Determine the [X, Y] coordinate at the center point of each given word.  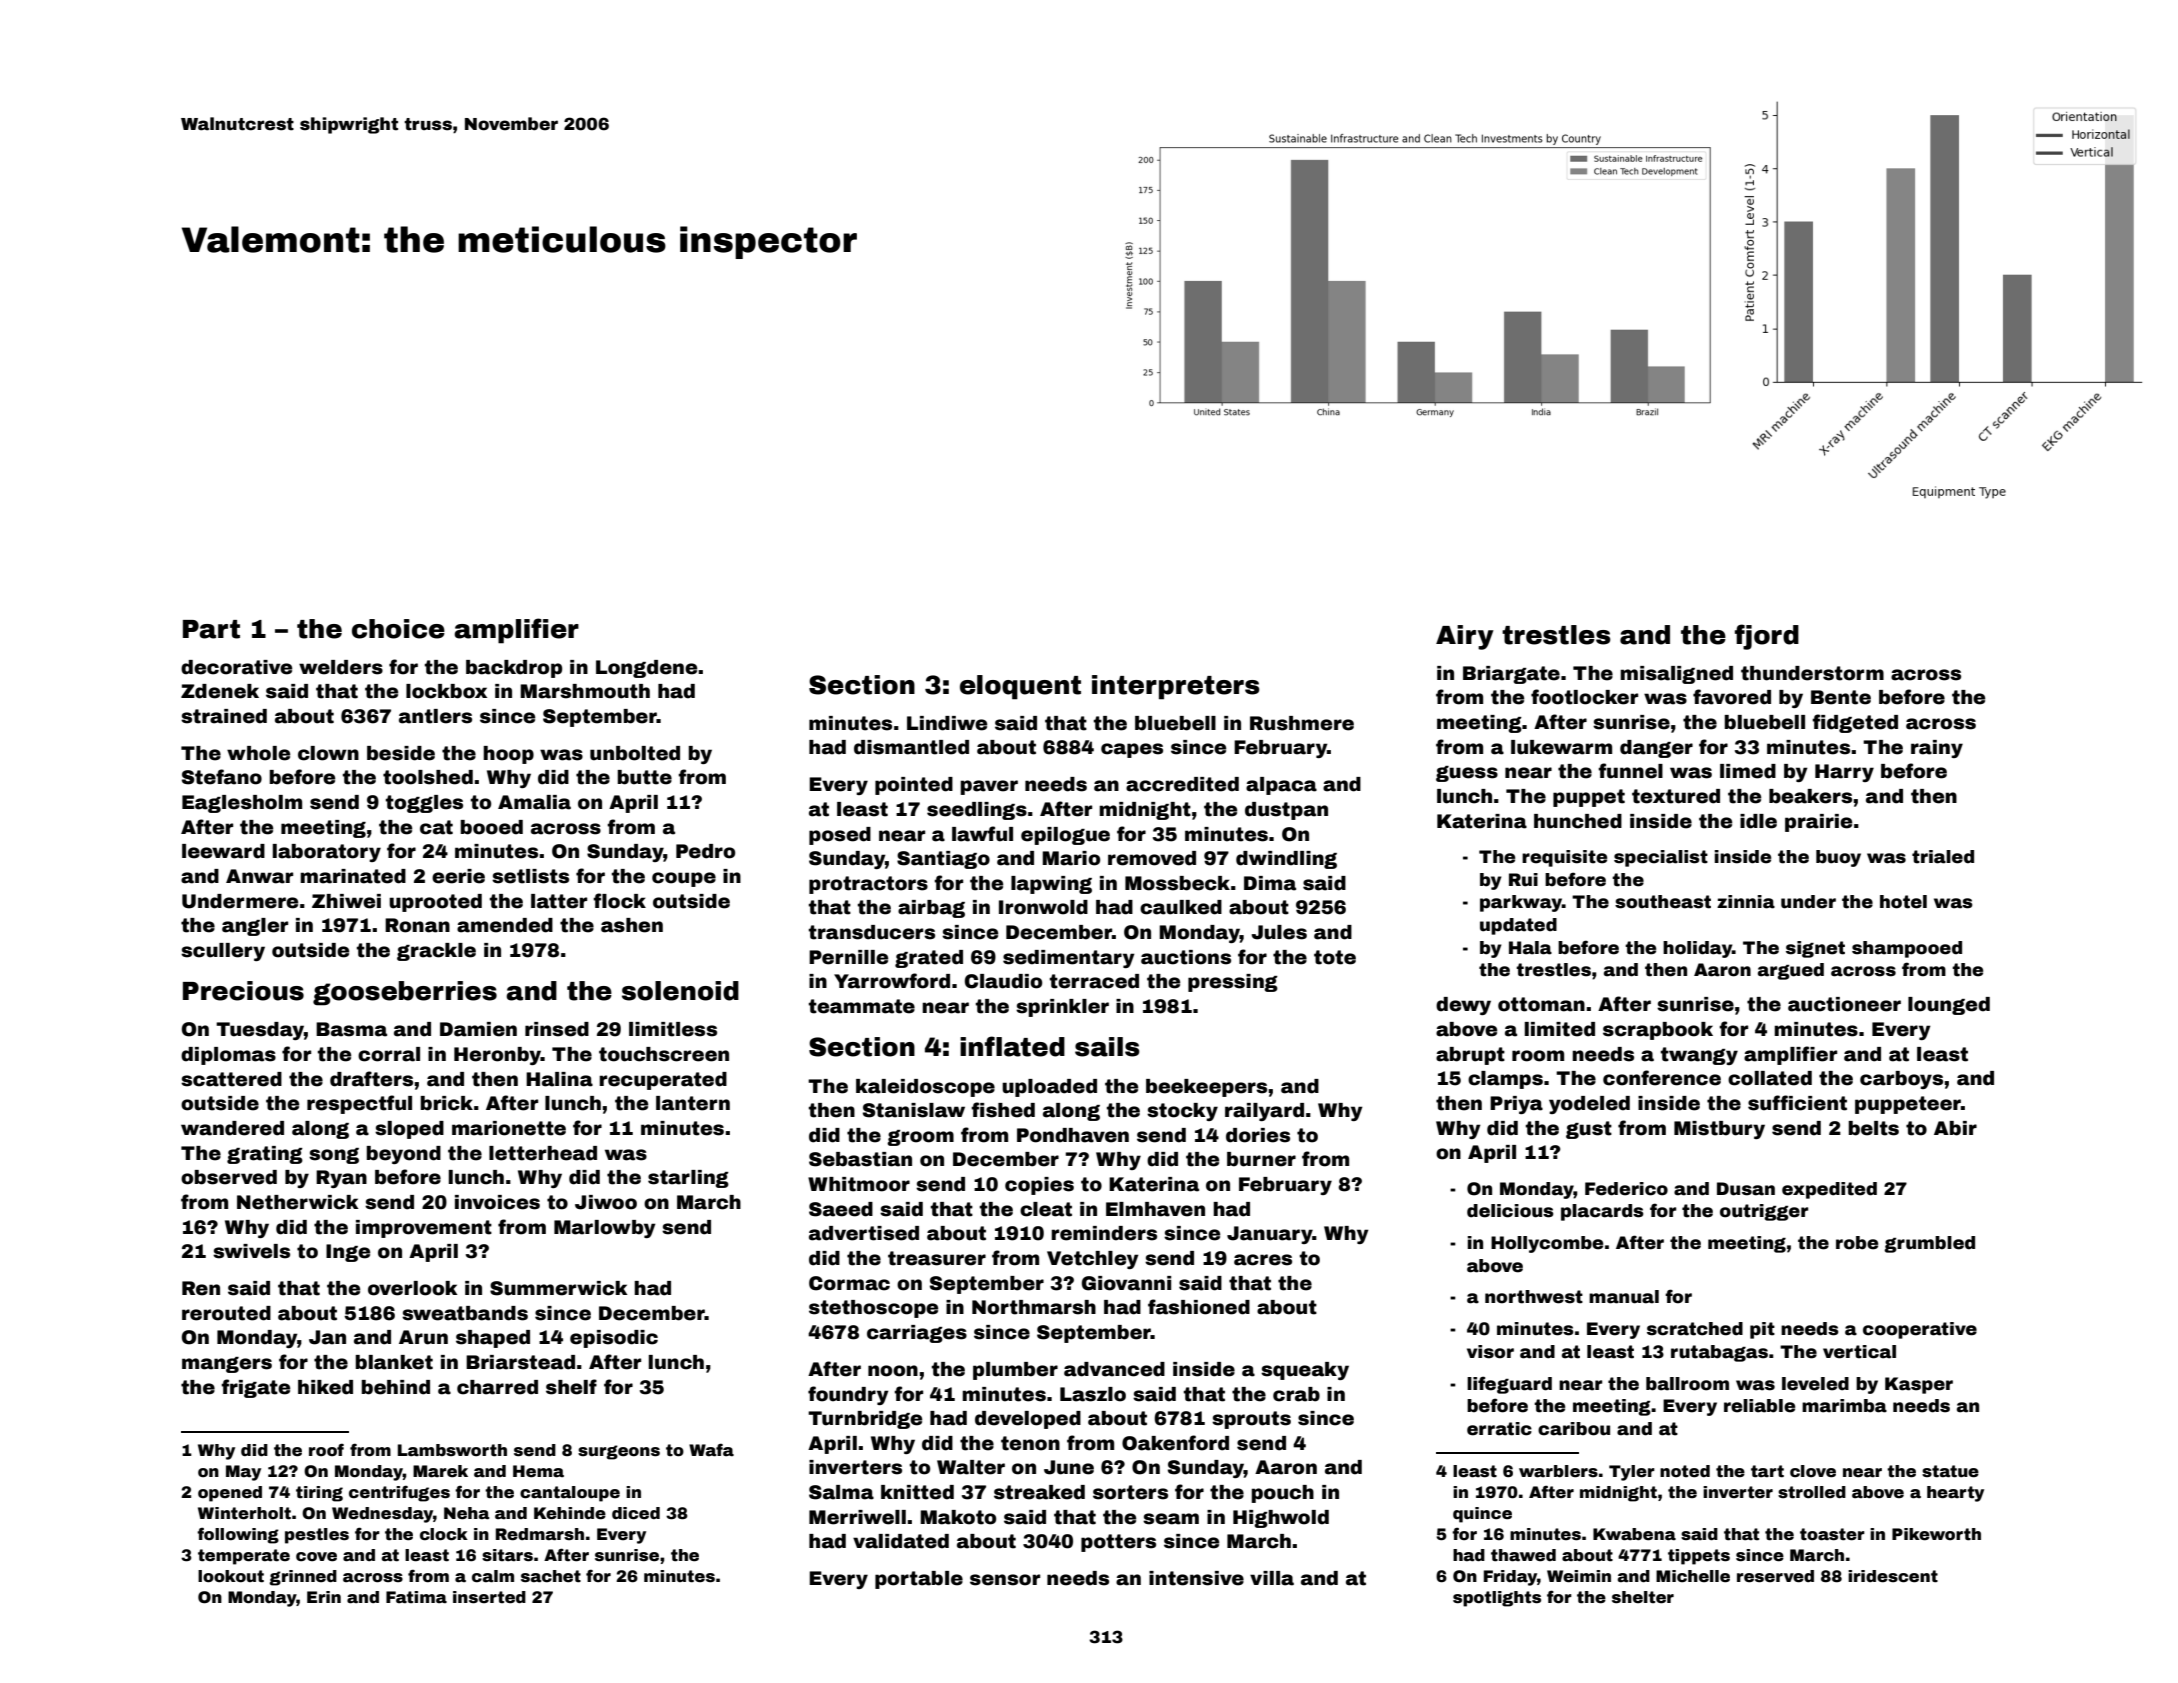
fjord [1767, 637]
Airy [1465, 637]
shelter [1643, 1597]
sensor [1005, 1580]
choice [398, 629]
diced [636, 1513]
